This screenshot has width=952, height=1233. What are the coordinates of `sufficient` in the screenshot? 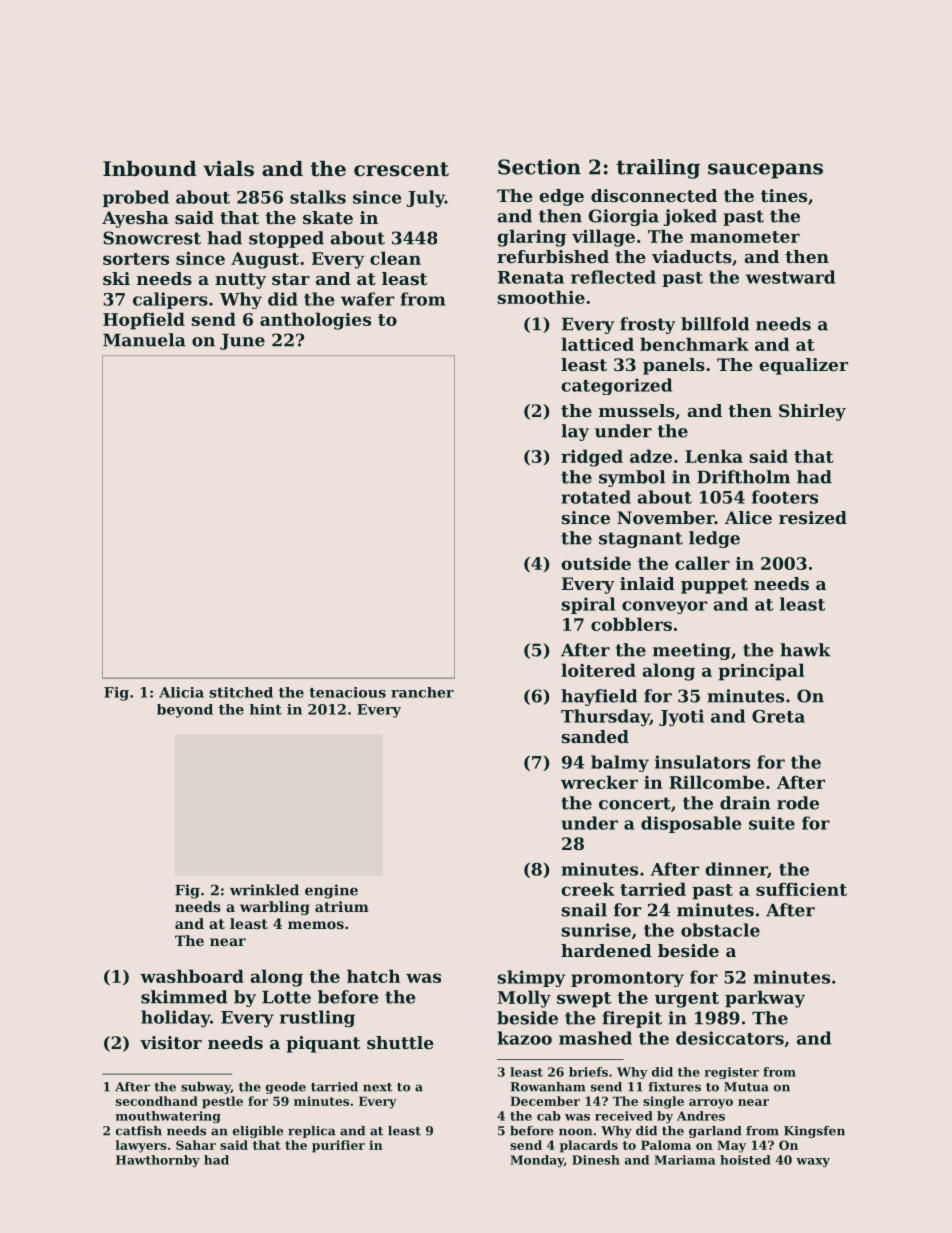 It's located at (801, 889).
